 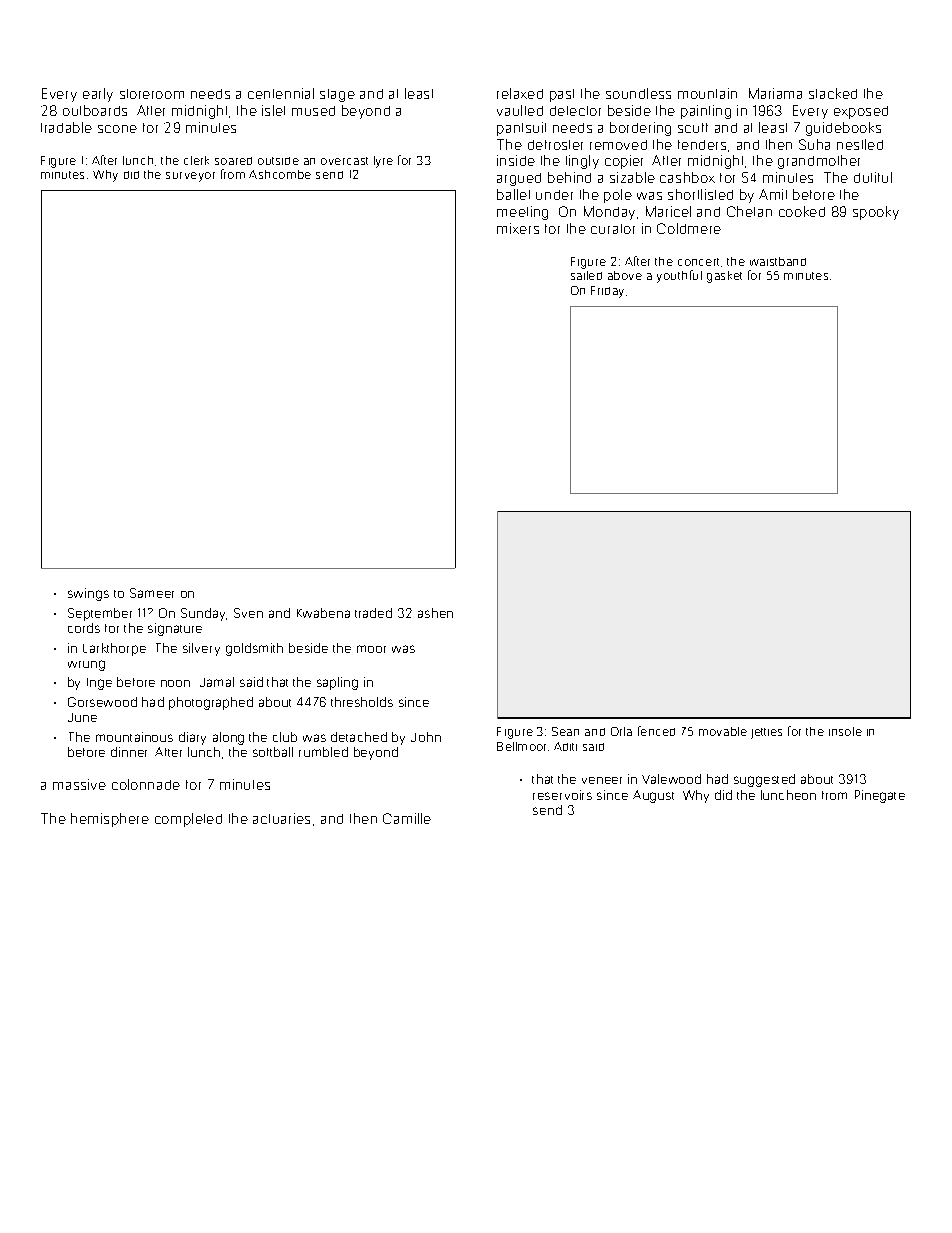 I want to click on gasket, so click(x=724, y=277).
